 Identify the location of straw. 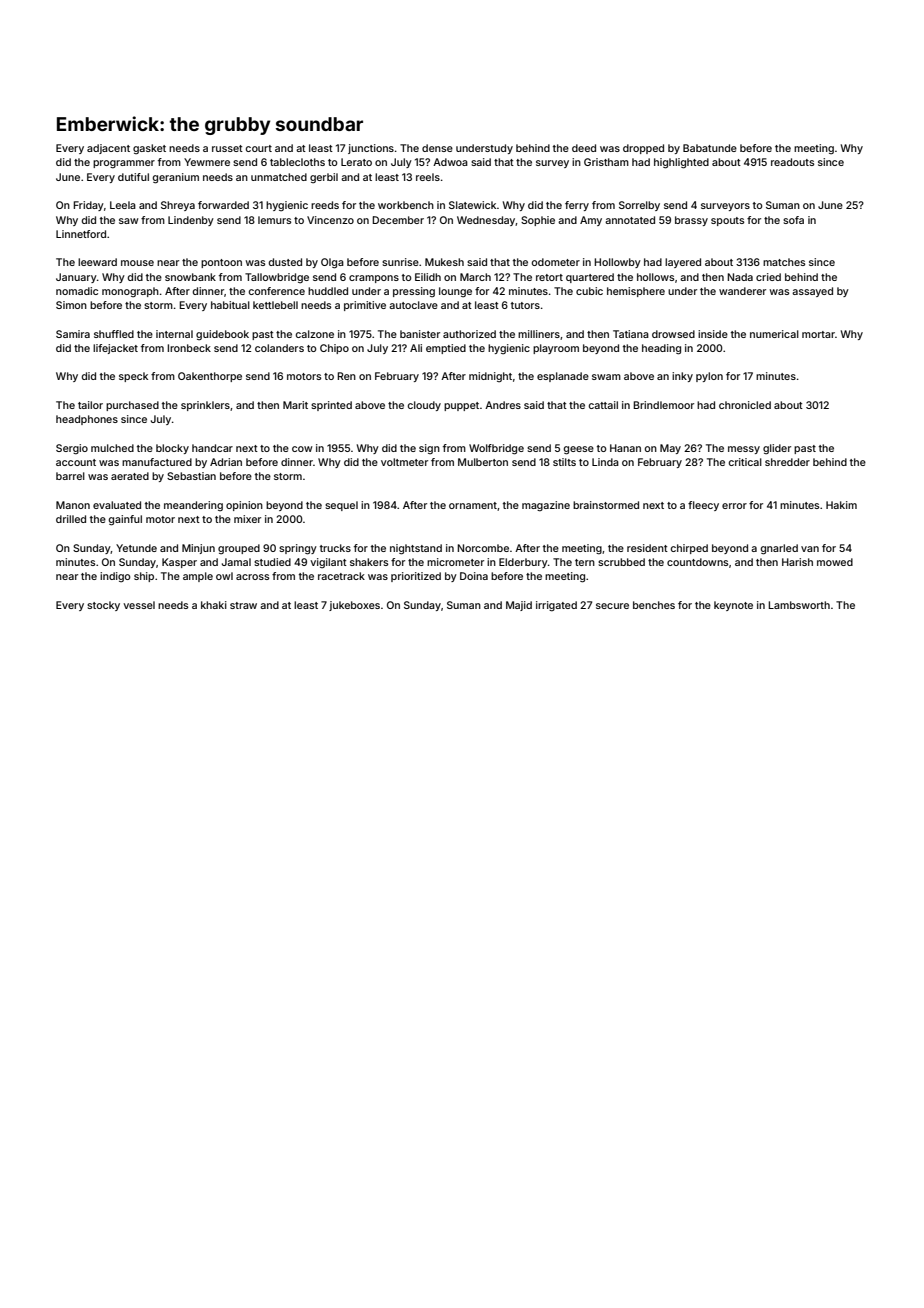
(243, 605).
